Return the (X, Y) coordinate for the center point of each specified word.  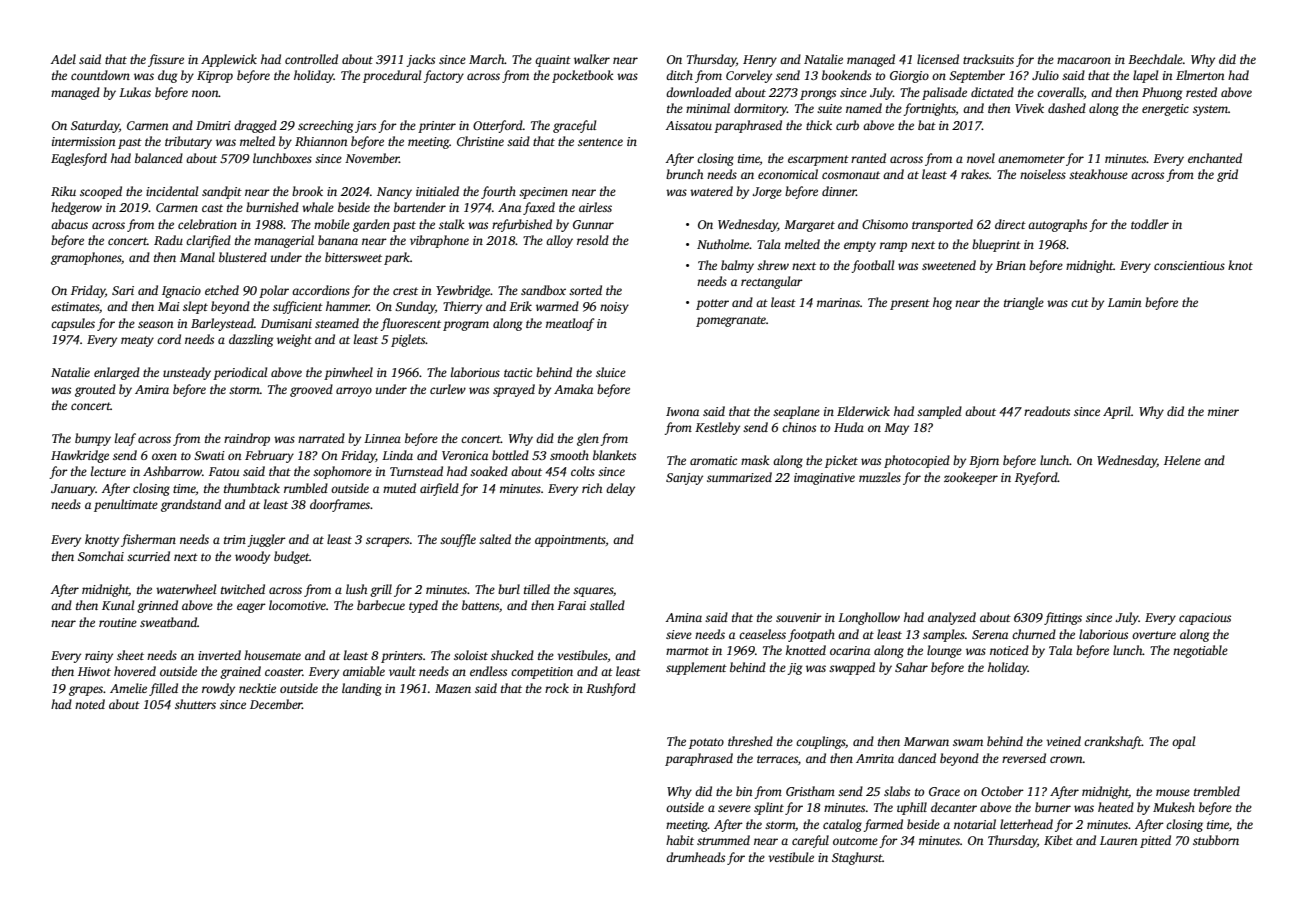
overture (1154, 635)
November (372, 158)
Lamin (1125, 302)
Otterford (498, 126)
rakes (975, 174)
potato (706, 743)
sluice (611, 372)
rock (557, 688)
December (276, 704)
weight (294, 340)
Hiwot (94, 671)
